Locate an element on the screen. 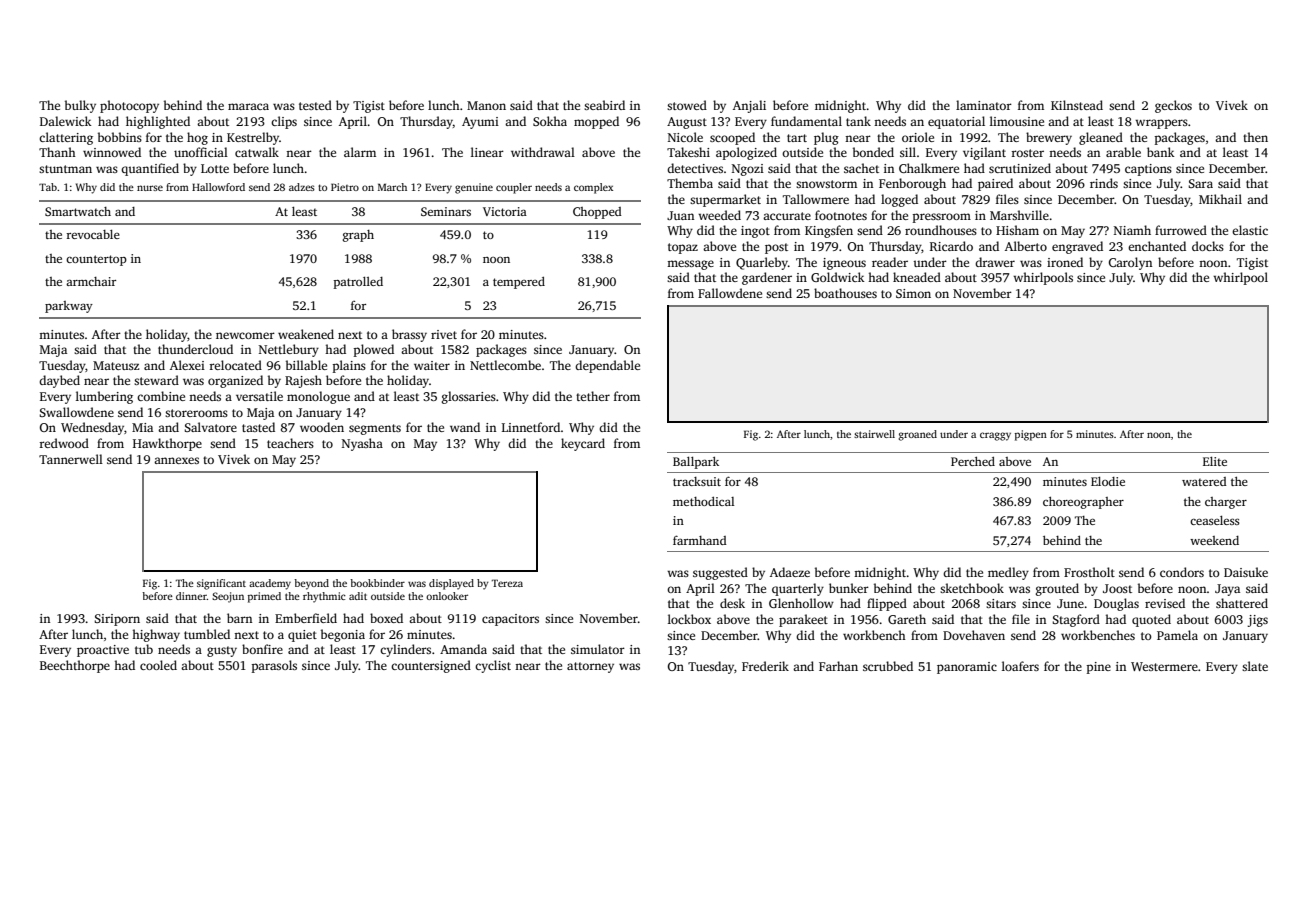  Manon is located at coordinates (486, 105).
